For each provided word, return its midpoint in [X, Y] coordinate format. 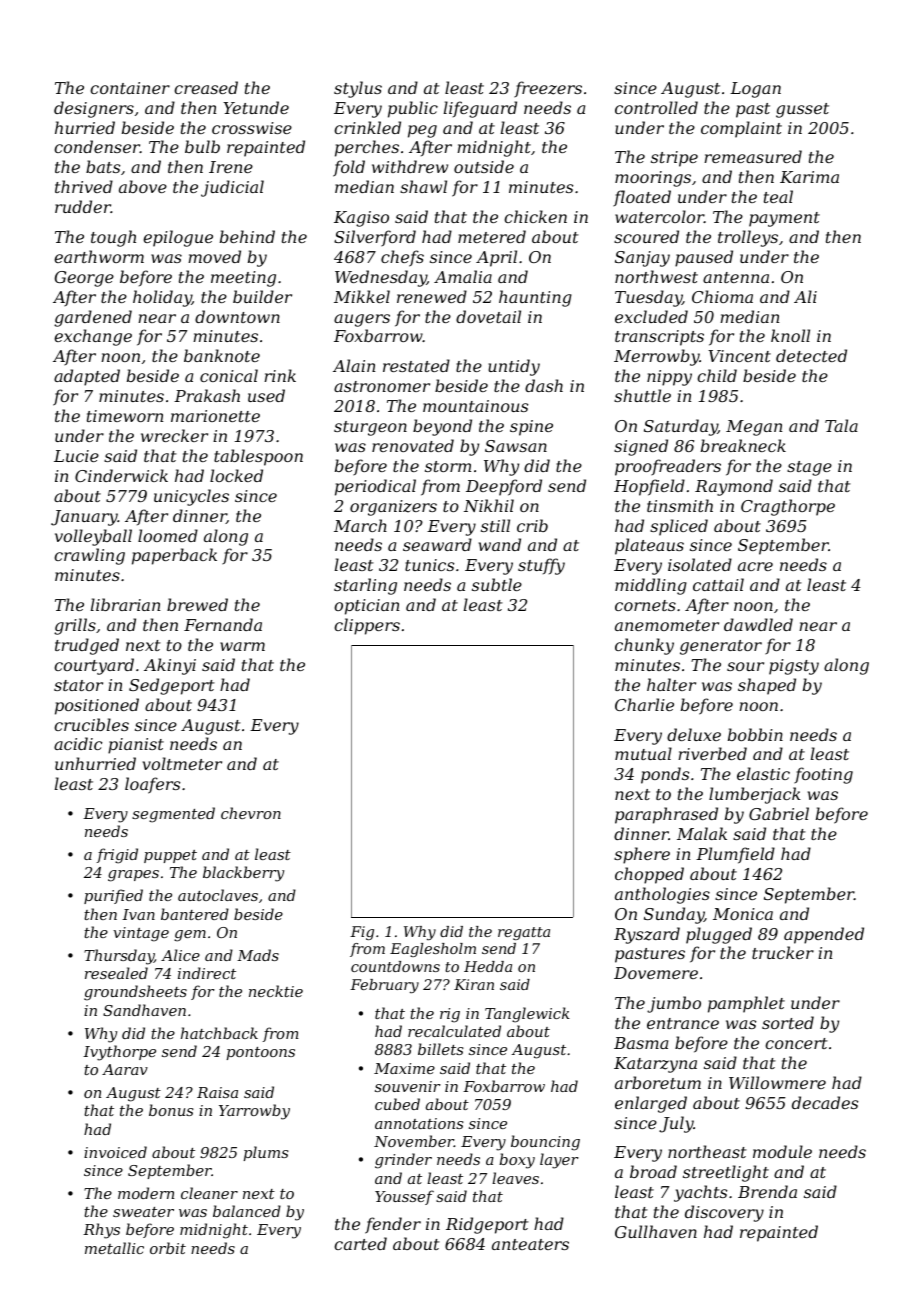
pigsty [794, 667]
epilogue [178, 238]
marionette [215, 416]
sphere [642, 855]
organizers [393, 508]
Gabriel [779, 813]
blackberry [243, 874]
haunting [535, 298]
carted [360, 1243]
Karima [809, 177]
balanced [247, 1211]
